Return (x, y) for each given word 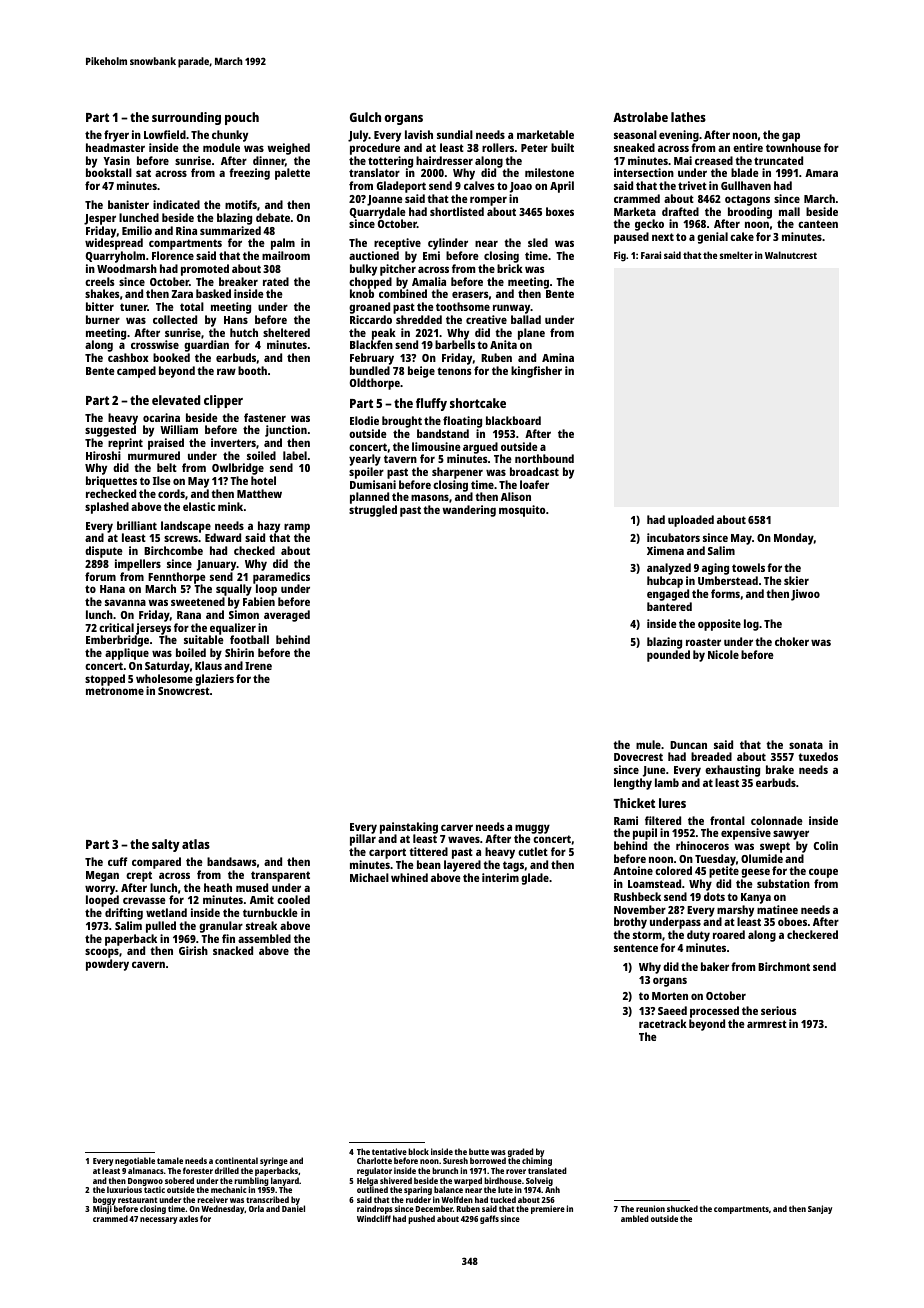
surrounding (186, 118)
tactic (154, 1190)
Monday (794, 539)
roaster (703, 642)
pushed (421, 1219)
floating (462, 422)
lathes (688, 117)
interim (500, 877)
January (217, 565)
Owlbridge (238, 469)
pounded (668, 656)
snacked (233, 950)
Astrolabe (640, 117)
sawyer (791, 835)
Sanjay (820, 1209)
